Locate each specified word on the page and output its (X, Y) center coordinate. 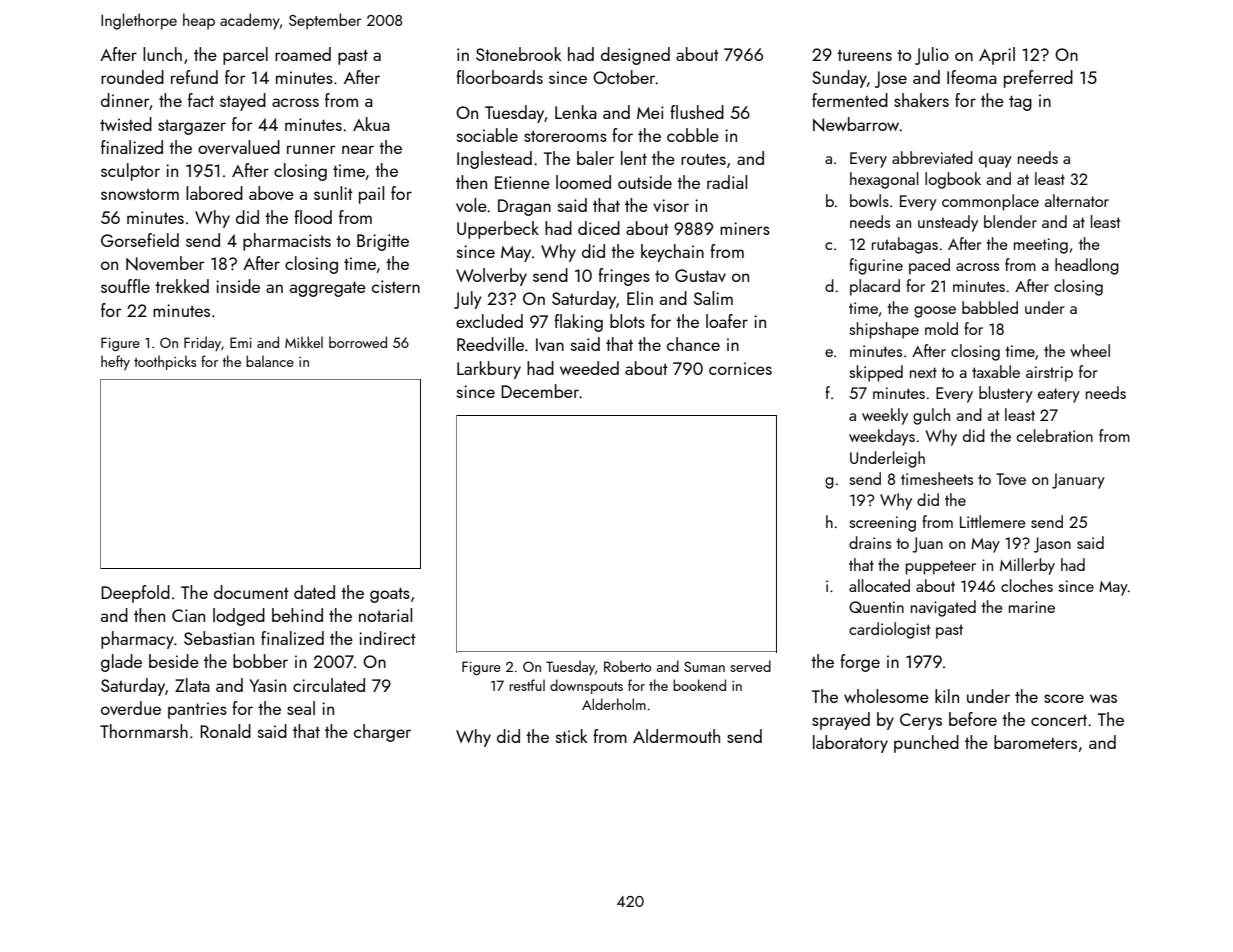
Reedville (490, 344)
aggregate (328, 289)
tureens (864, 55)
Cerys (921, 721)
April (997, 56)
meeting (1041, 246)
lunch (162, 54)
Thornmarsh (144, 731)
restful (527, 685)
